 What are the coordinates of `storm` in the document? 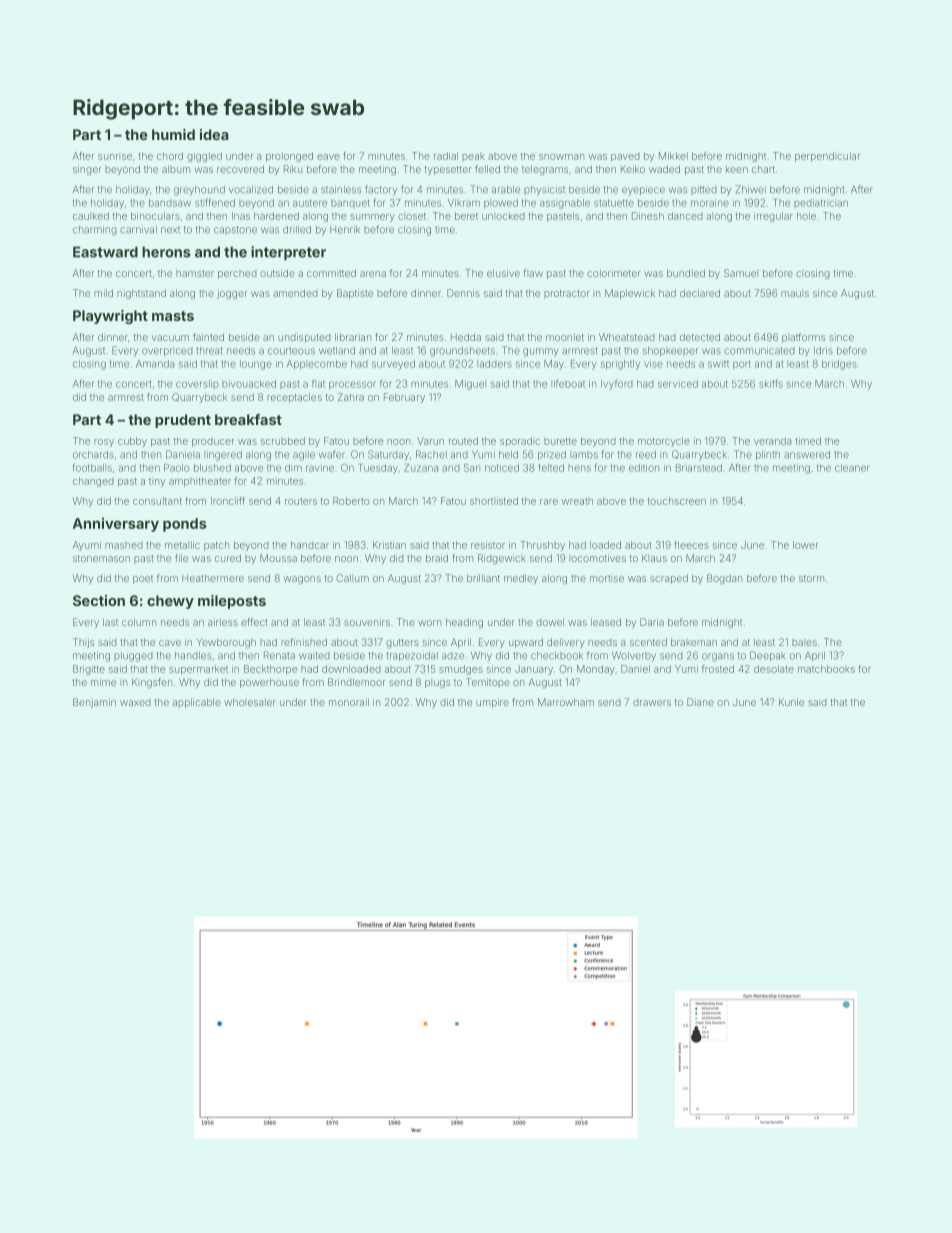 It's located at (811, 578).
